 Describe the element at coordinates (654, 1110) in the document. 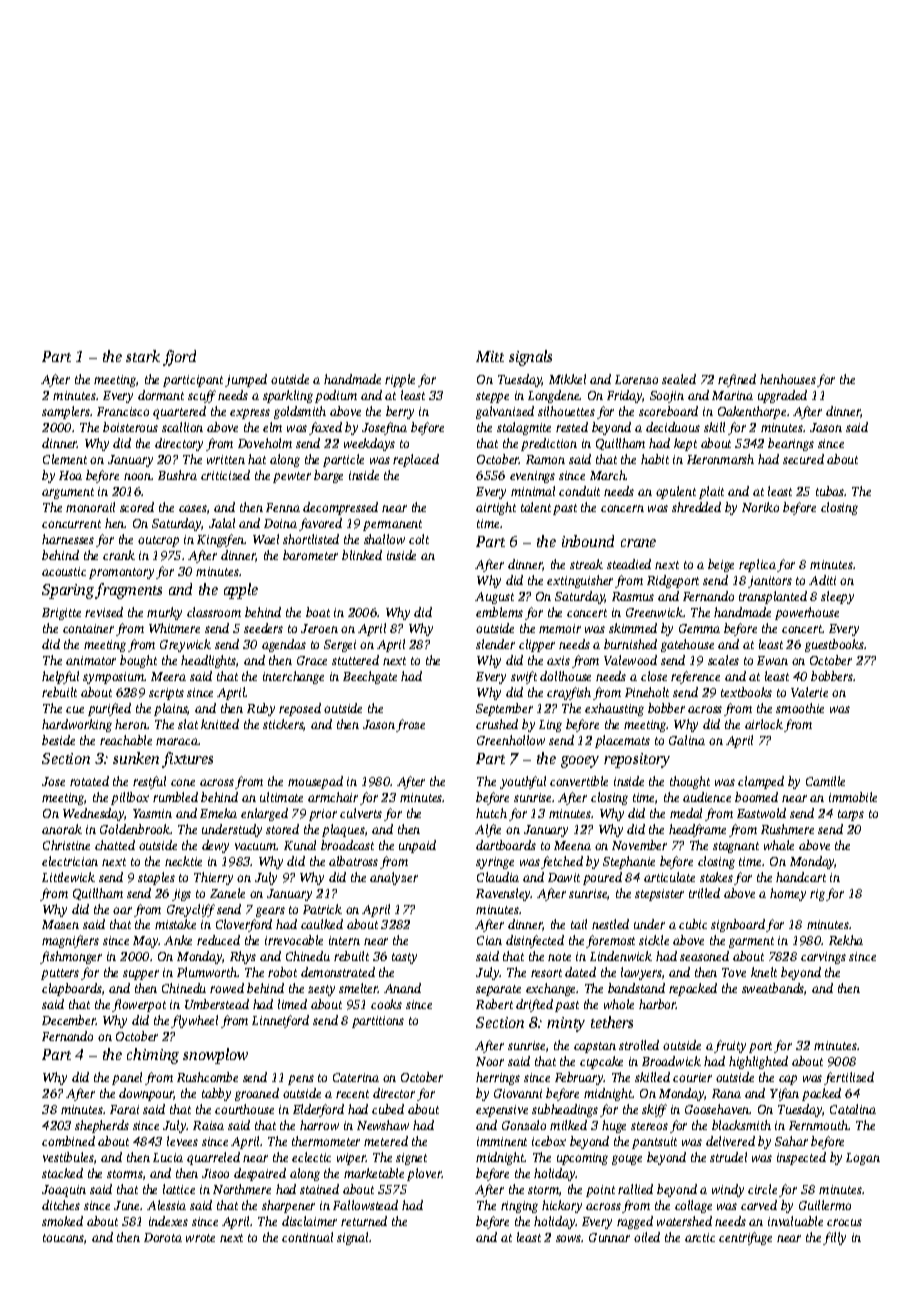

I see `skiff` at that location.
